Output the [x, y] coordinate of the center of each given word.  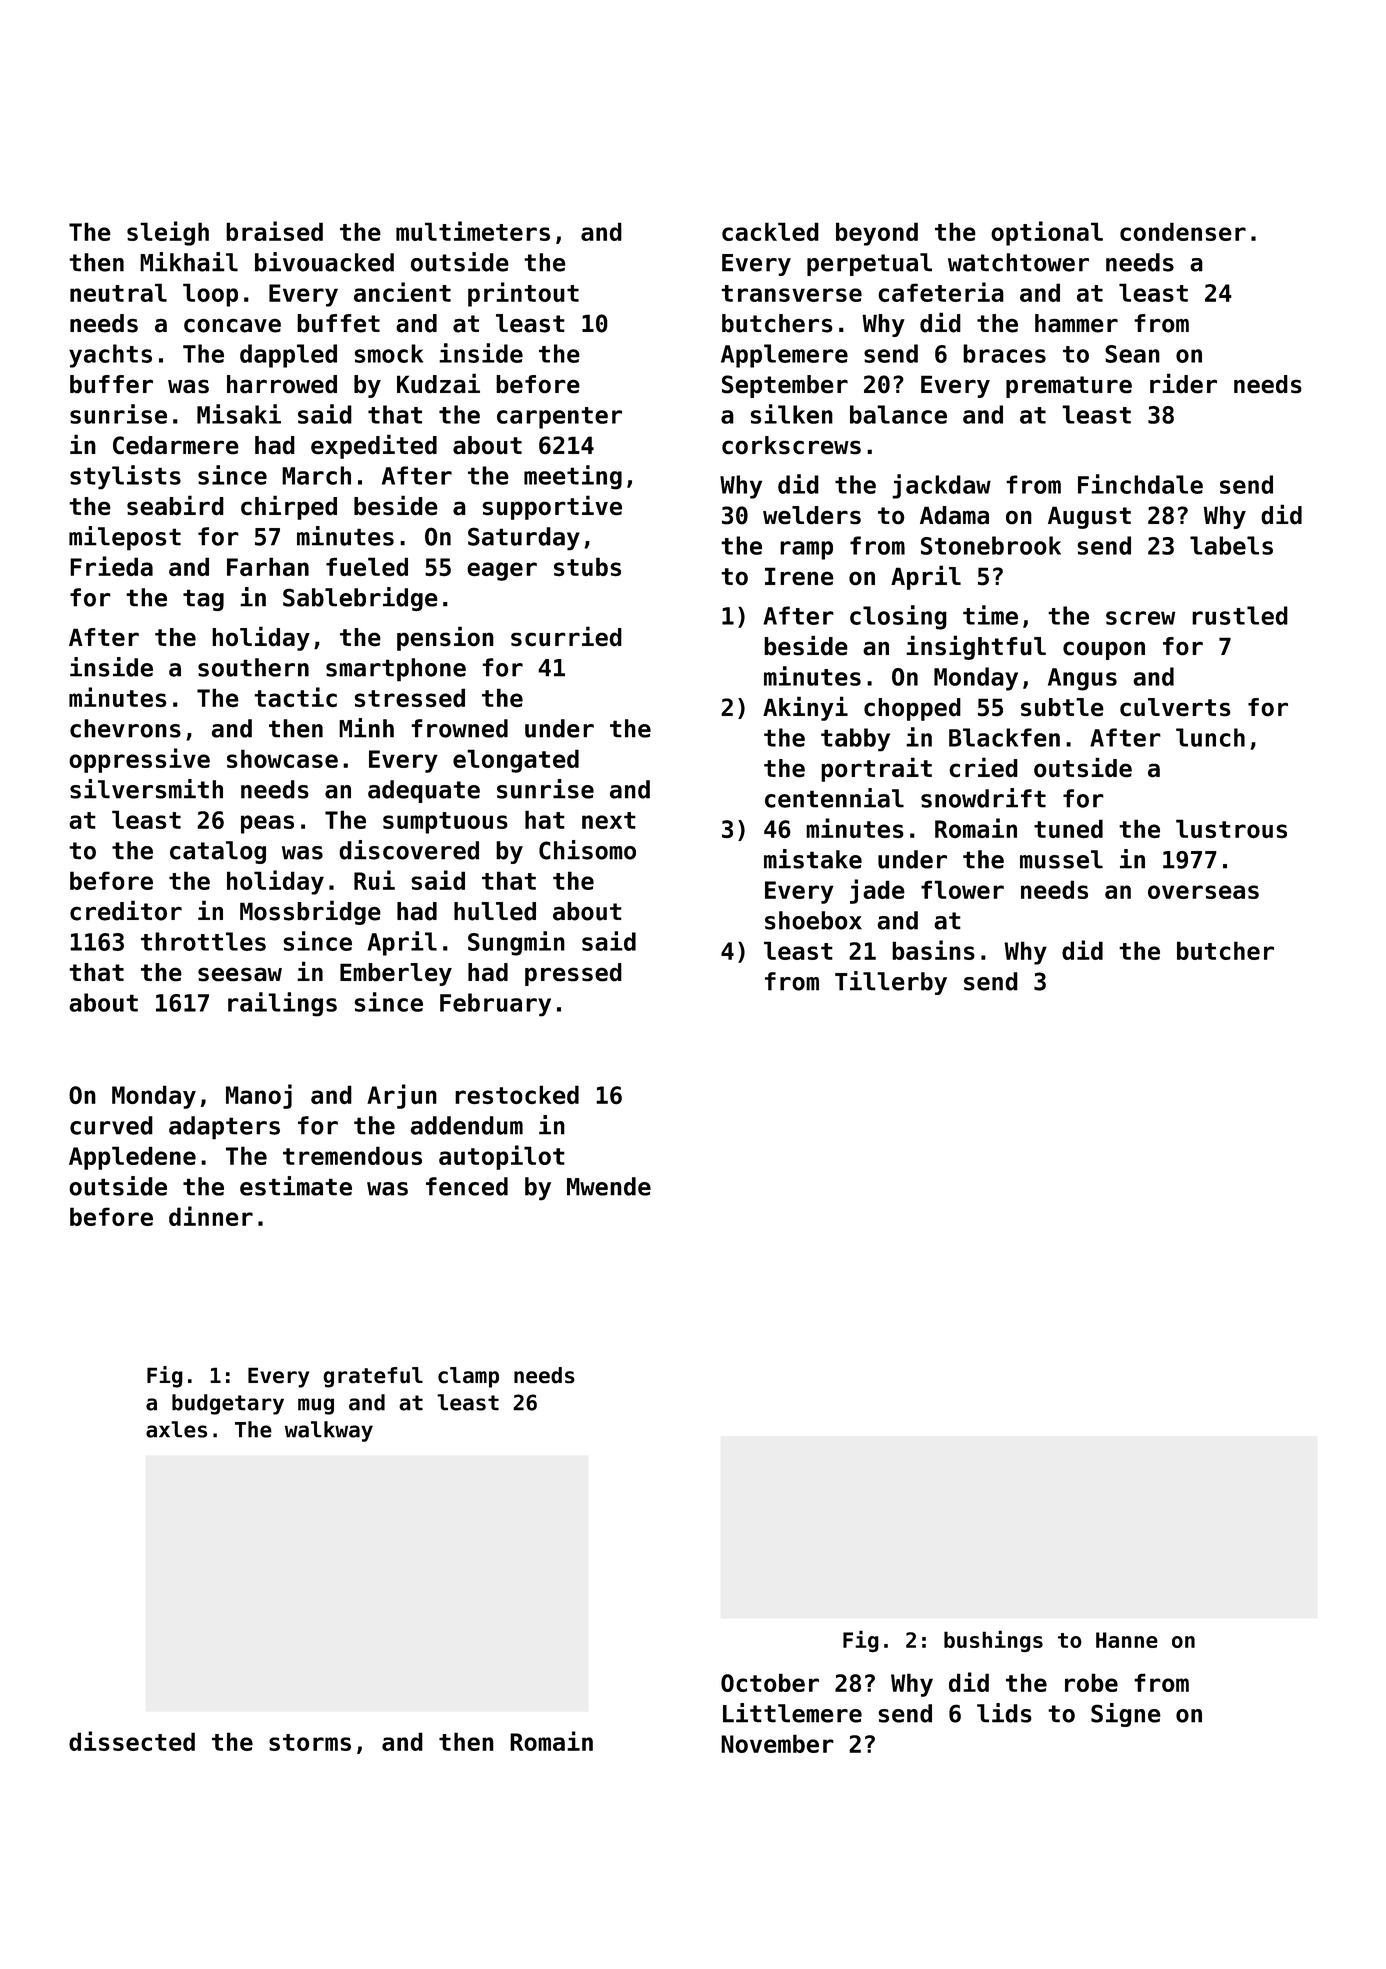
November [777, 1743]
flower [962, 889]
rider [1183, 383]
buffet [338, 323]
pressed [573, 974]
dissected [132, 1741]
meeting [573, 477]
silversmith [146, 789]
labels [1231, 545]
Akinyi [805, 708]
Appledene [132, 1158]
